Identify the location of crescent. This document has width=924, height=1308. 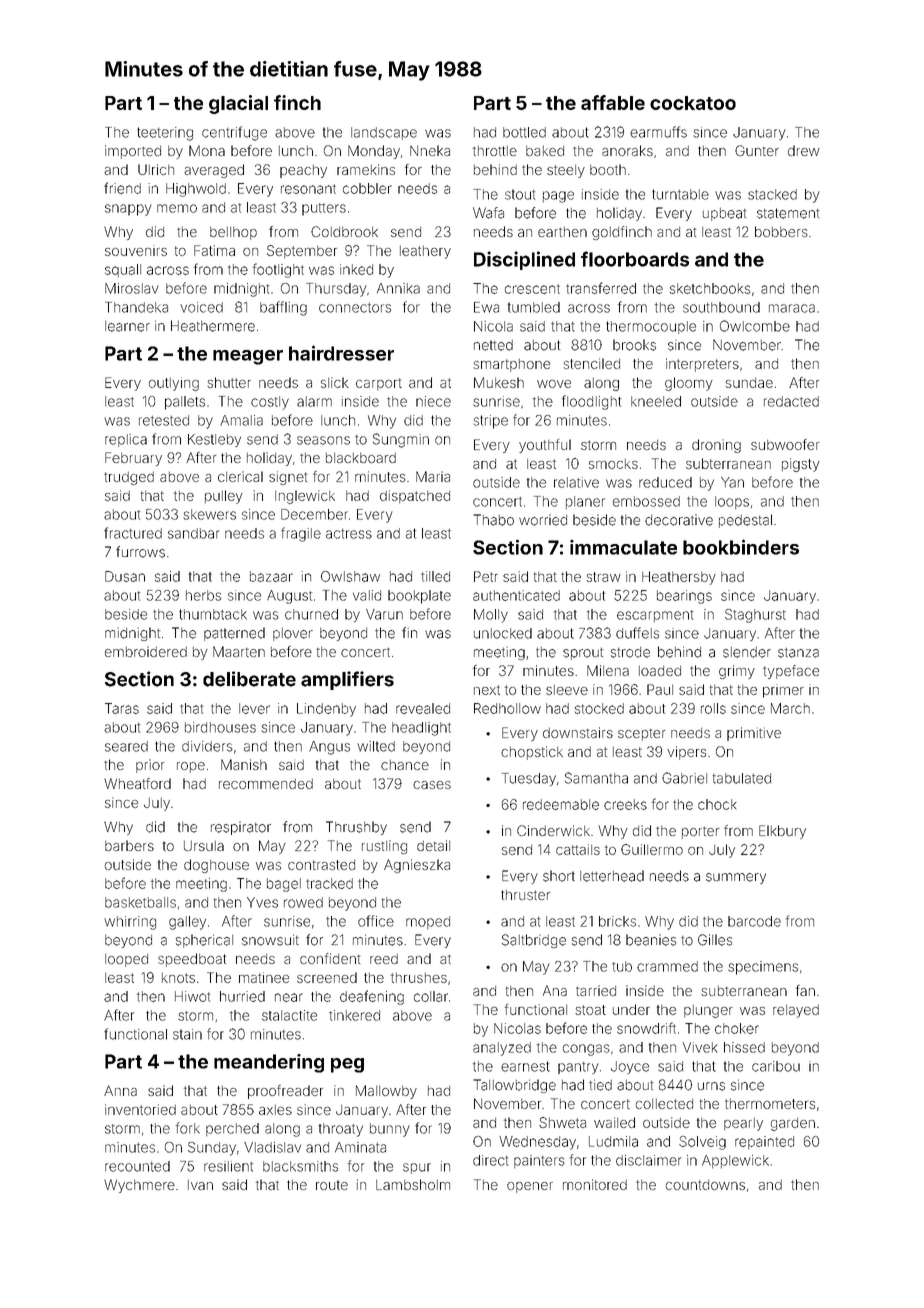
(532, 289).
